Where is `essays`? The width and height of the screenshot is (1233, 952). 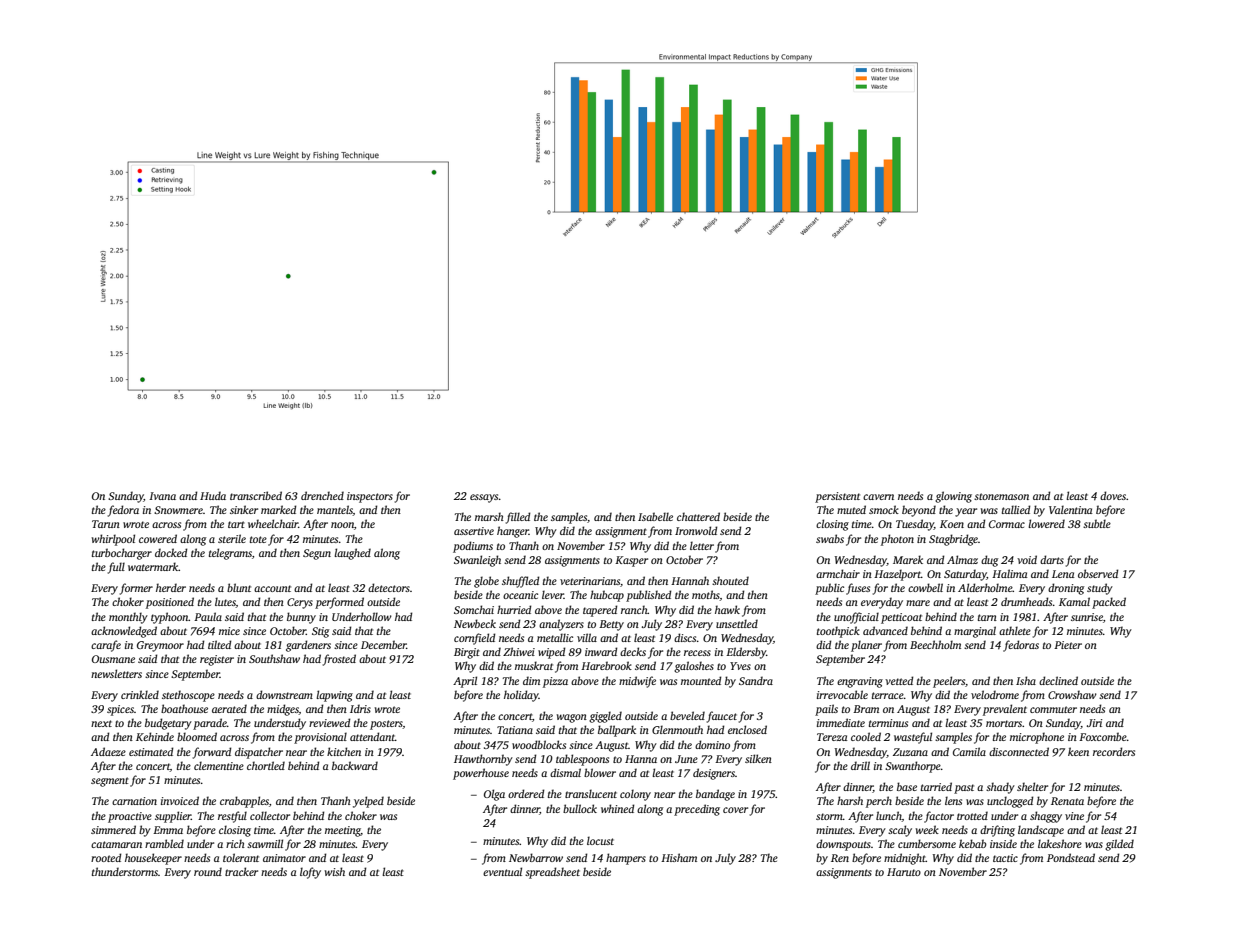
essays is located at coordinates (484, 498).
